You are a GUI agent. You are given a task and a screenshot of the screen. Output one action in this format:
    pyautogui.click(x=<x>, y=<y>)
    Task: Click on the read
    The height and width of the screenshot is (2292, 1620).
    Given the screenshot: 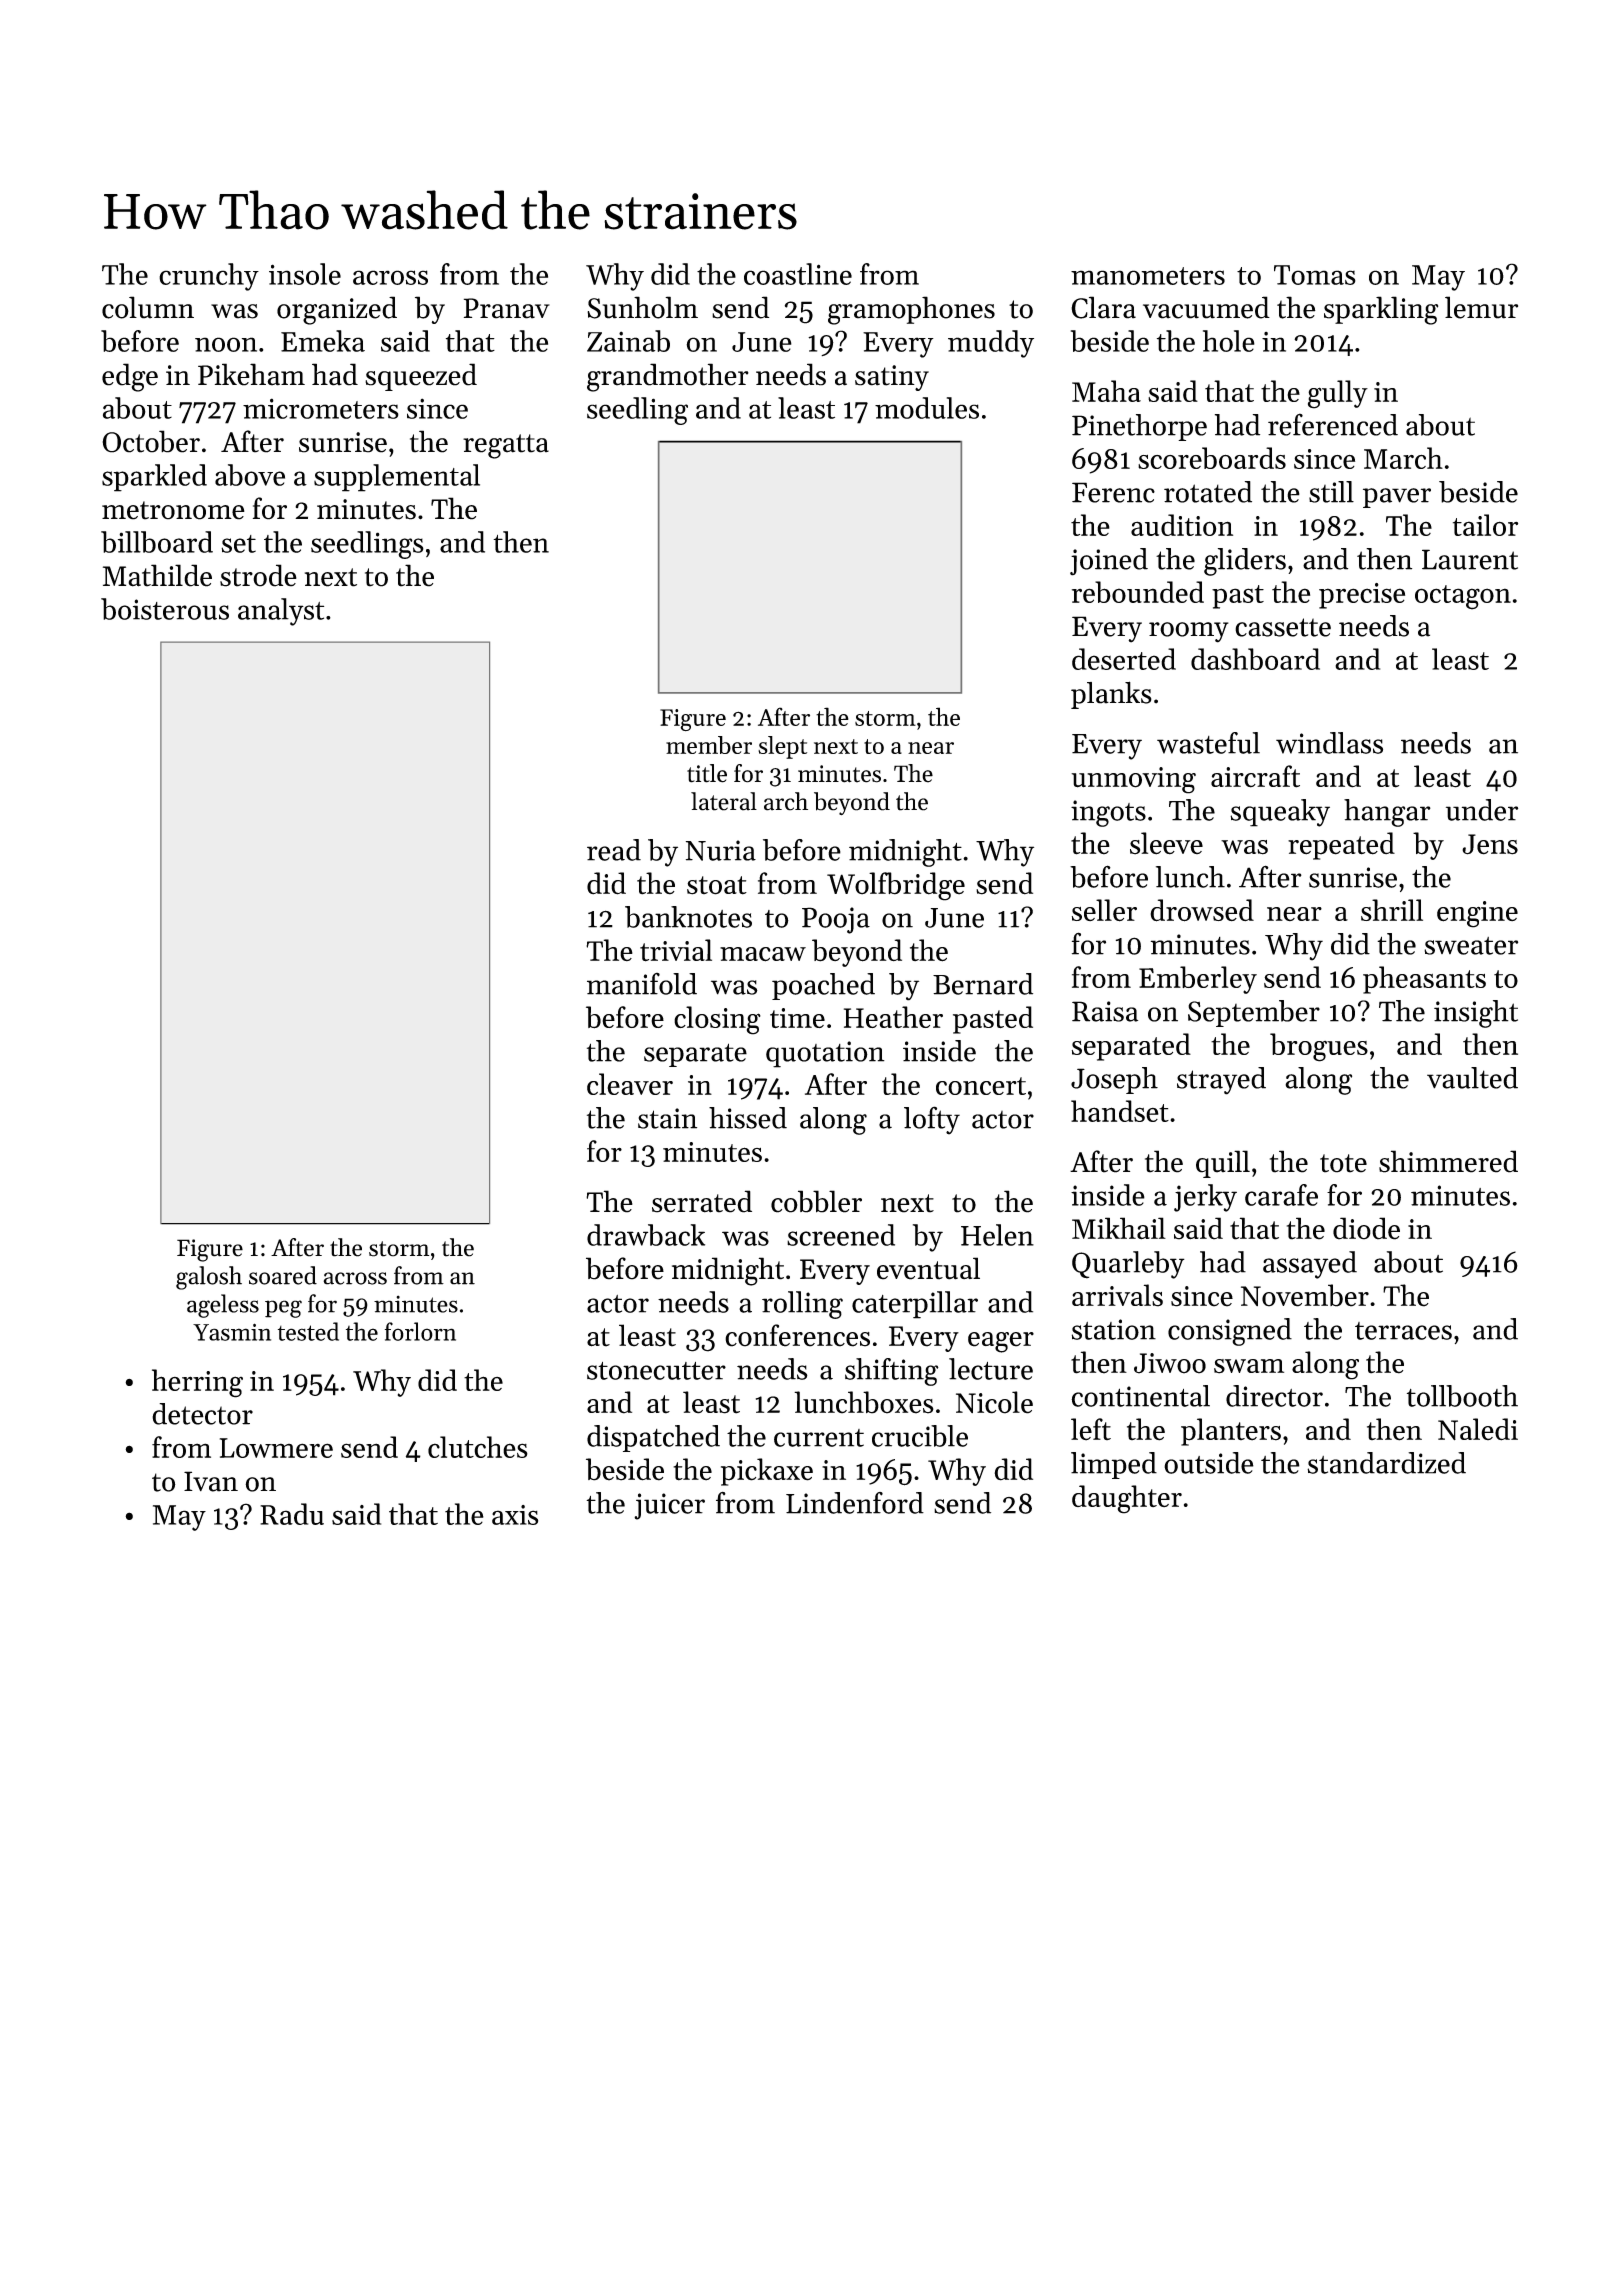 What is the action you would take?
    pyautogui.click(x=614, y=850)
